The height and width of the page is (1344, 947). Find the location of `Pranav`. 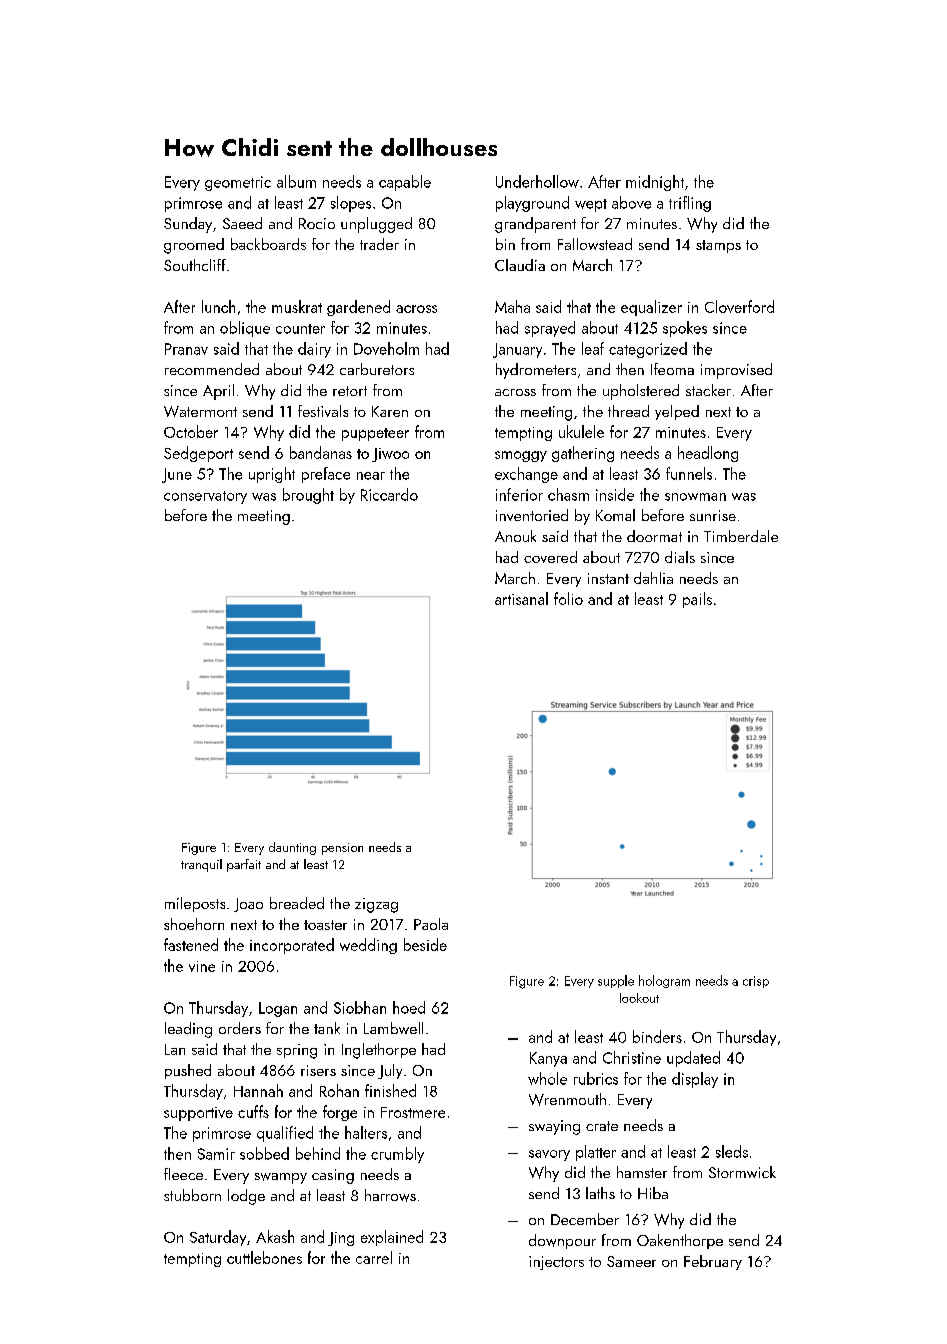

Pranav is located at coordinates (186, 349).
